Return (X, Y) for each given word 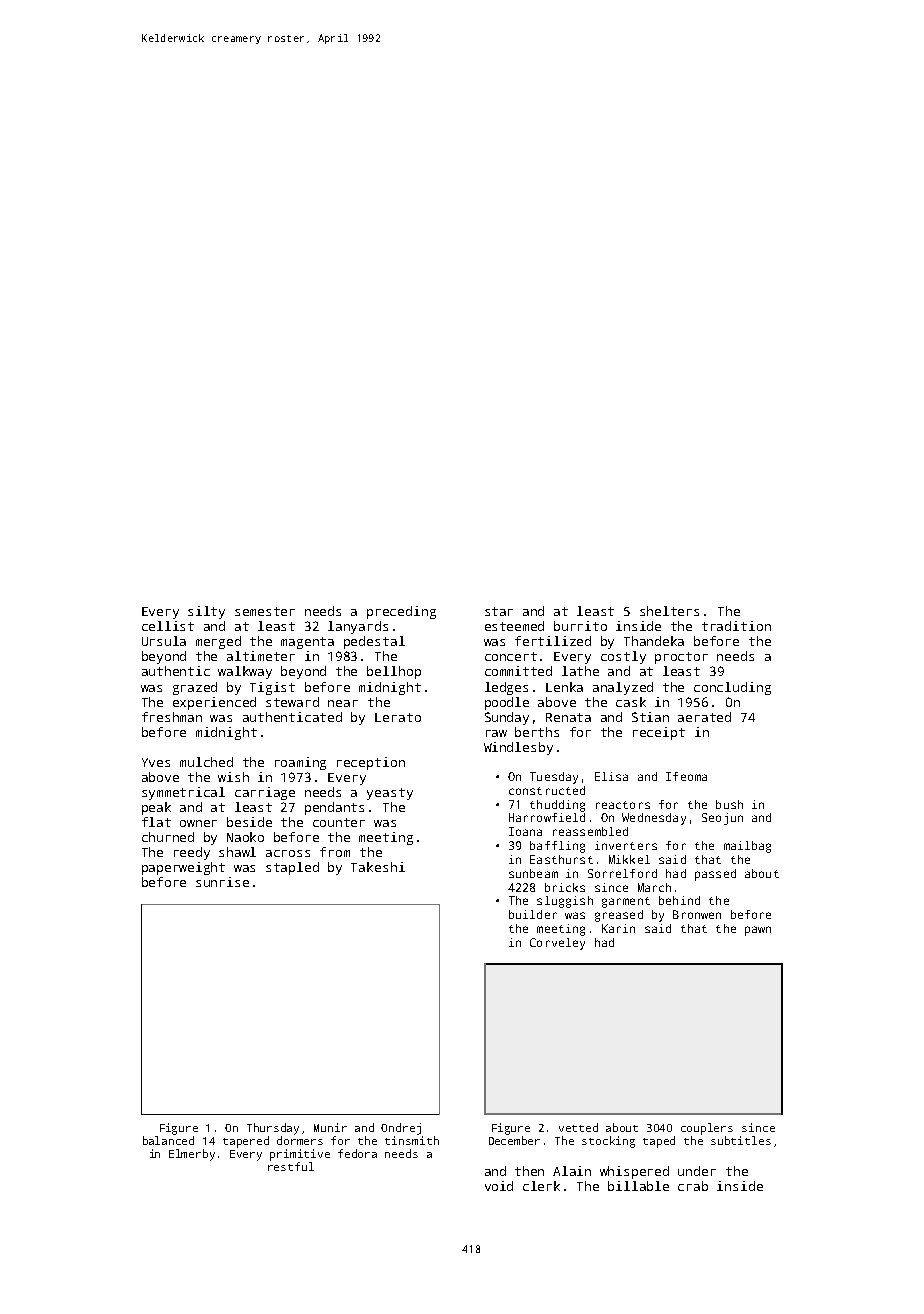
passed (715, 875)
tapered (246, 1142)
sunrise (222, 882)
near (343, 703)
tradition (736, 626)
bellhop (394, 672)
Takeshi (378, 867)
